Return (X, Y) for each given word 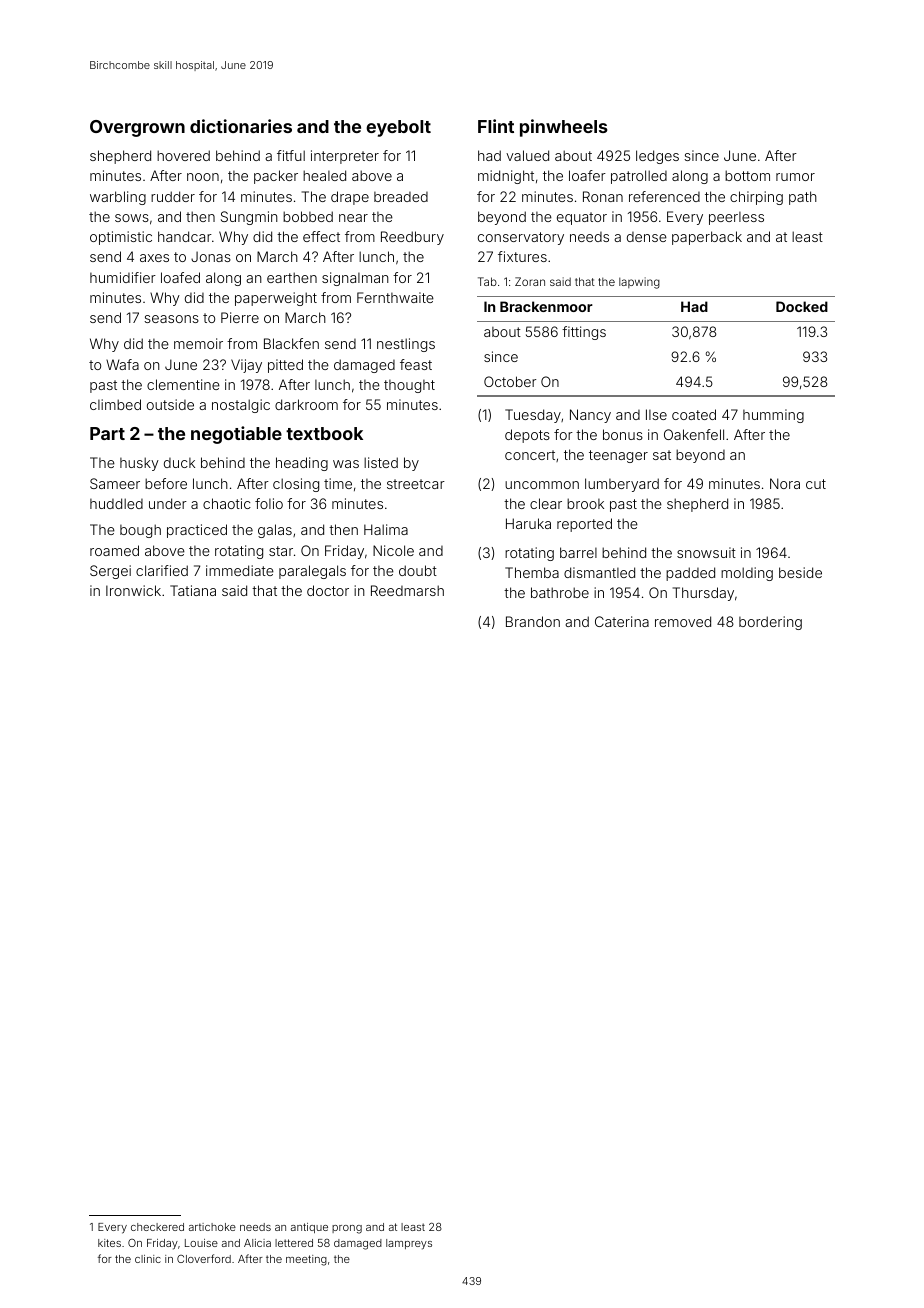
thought (409, 386)
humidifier (123, 277)
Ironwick (133, 590)
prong (347, 1229)
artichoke (212, 1227)
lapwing (639, 283)
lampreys (409, 1244)
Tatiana (193, 590)
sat (662, 455)
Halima (386, 529)
